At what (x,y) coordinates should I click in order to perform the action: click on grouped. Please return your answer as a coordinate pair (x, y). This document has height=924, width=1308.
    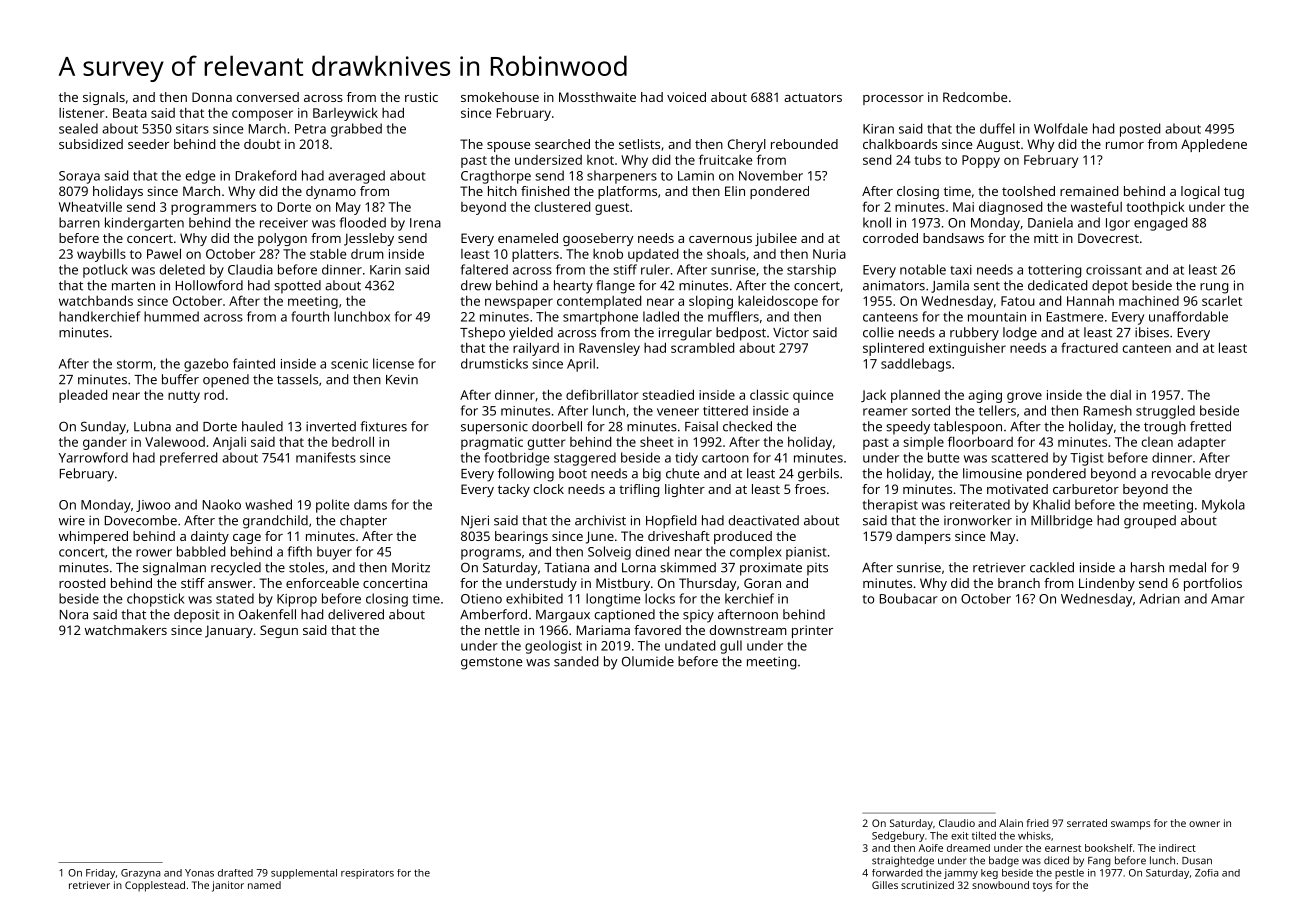
    Looking at the image, I should click on (1150, 522).
